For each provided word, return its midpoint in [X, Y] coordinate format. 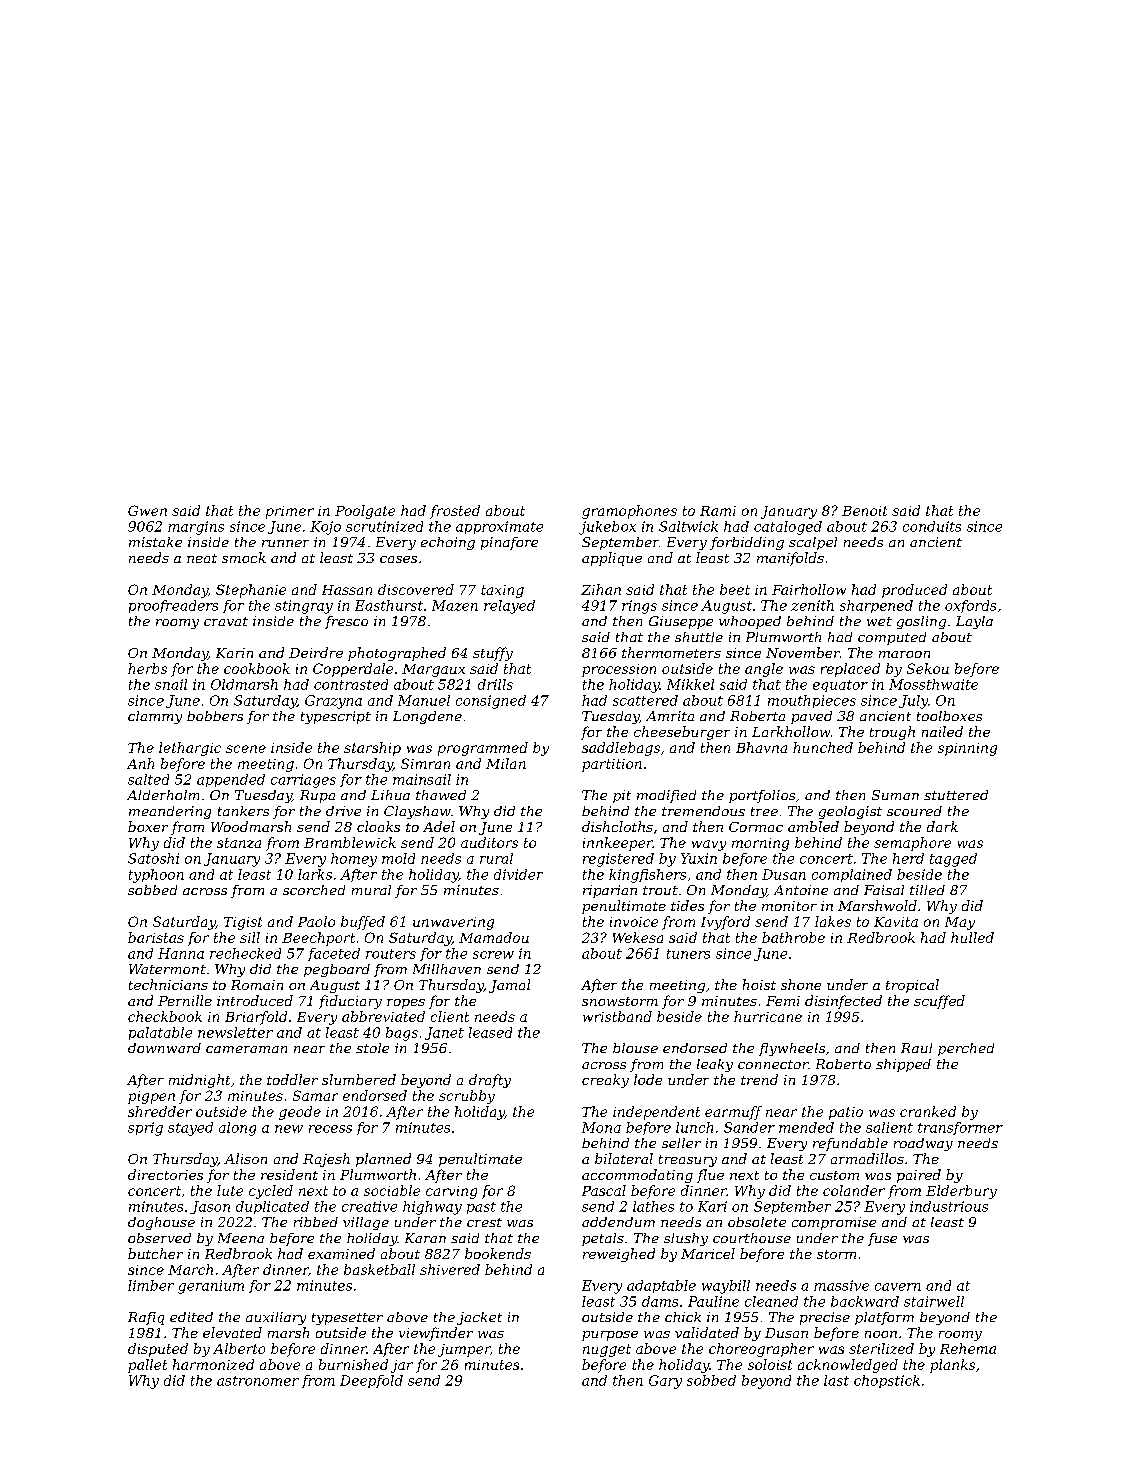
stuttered [956, 795]
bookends [498, 1253]
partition [612, 765]
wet [879, 621]
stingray [304, 607]
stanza [239, 843]
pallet [147, 1366]
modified [666, 796]
